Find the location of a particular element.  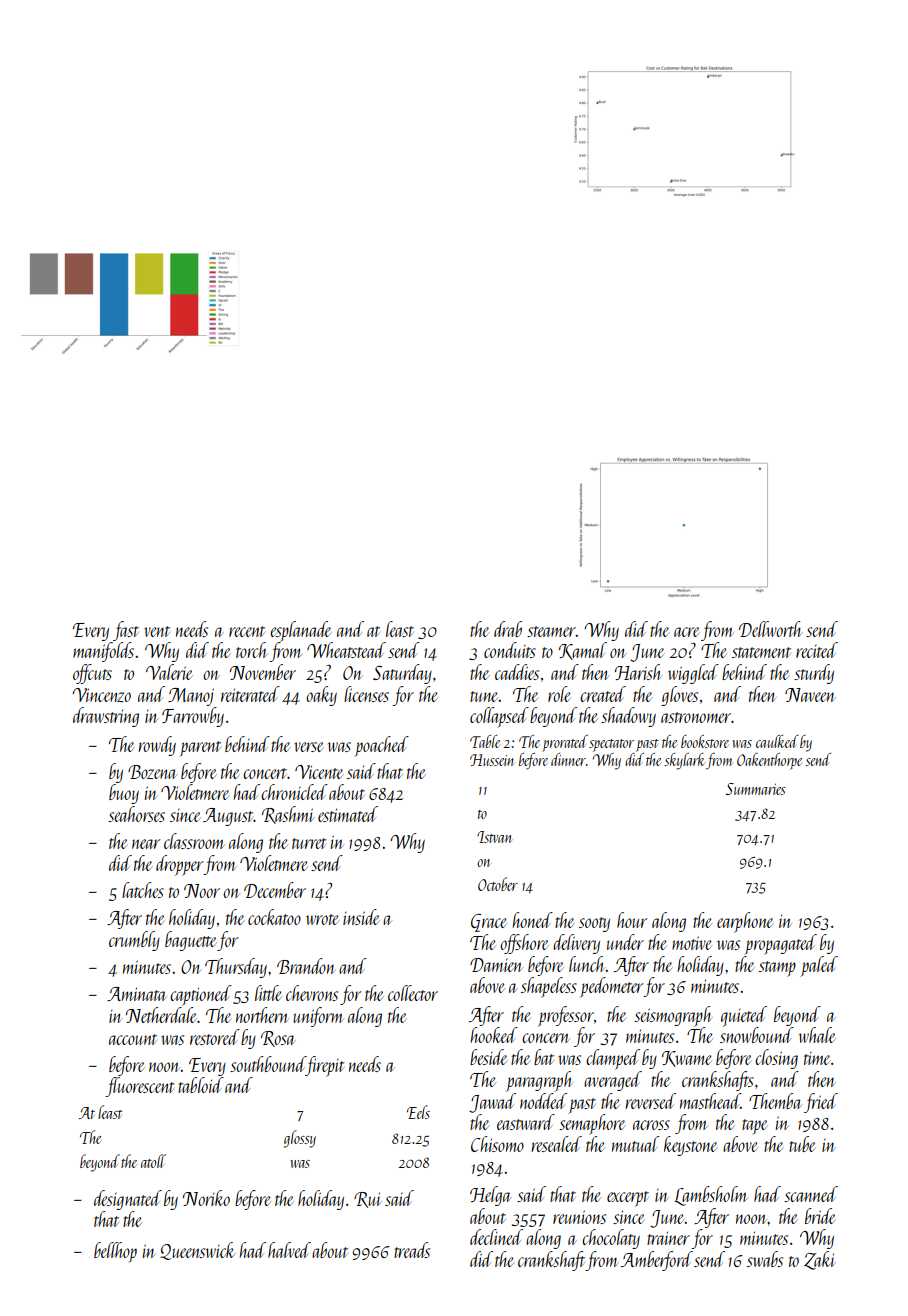

firepit is located at coordinates (325, 1066).
